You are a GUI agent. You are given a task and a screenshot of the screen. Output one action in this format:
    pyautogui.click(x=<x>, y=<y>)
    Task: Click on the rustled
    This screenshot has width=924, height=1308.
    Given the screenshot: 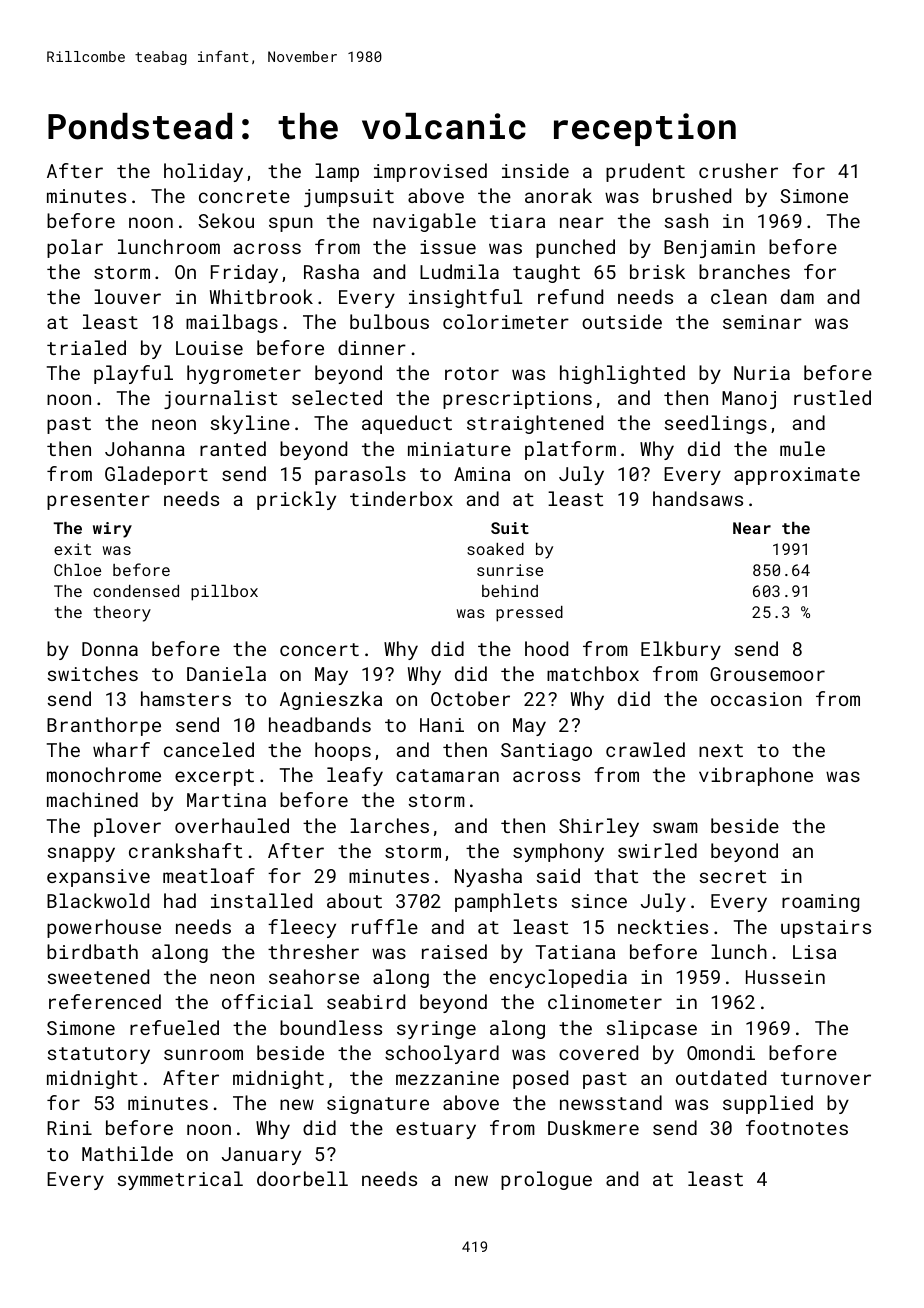 What is the action you would take?
    pyautogui.click(x=832, y=397)
